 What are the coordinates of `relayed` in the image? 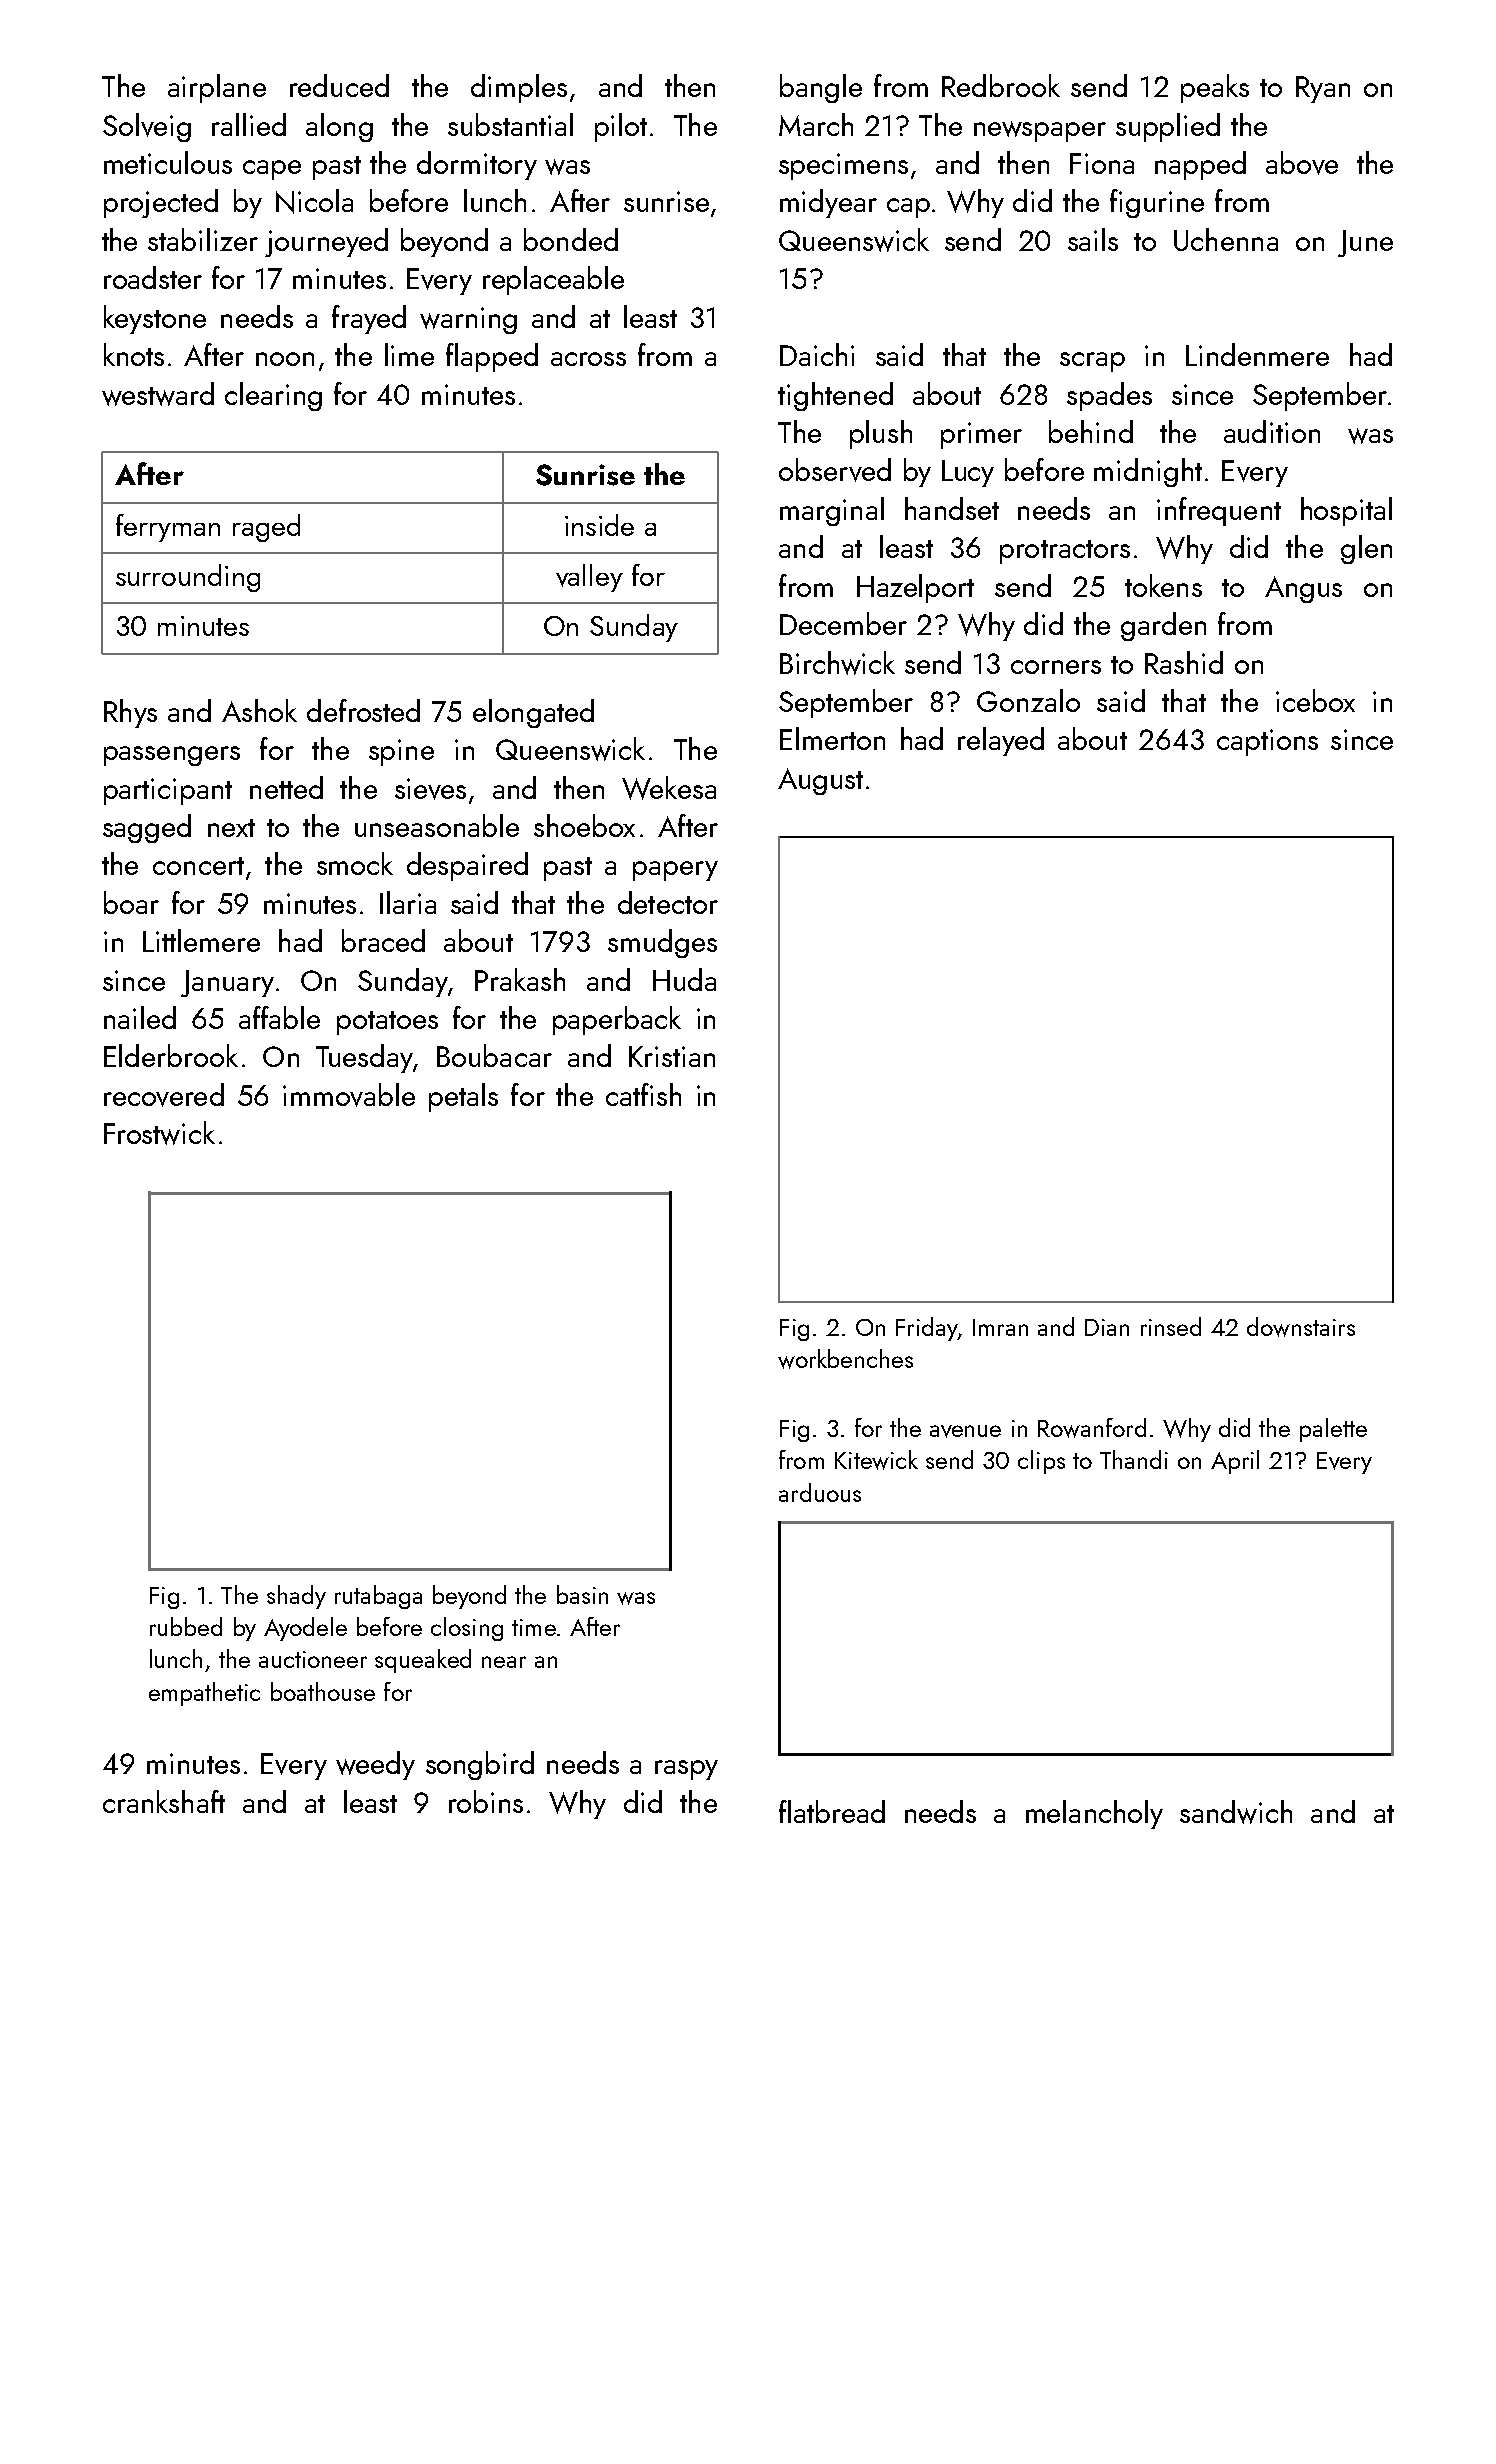 It's located at (1001, 741).
